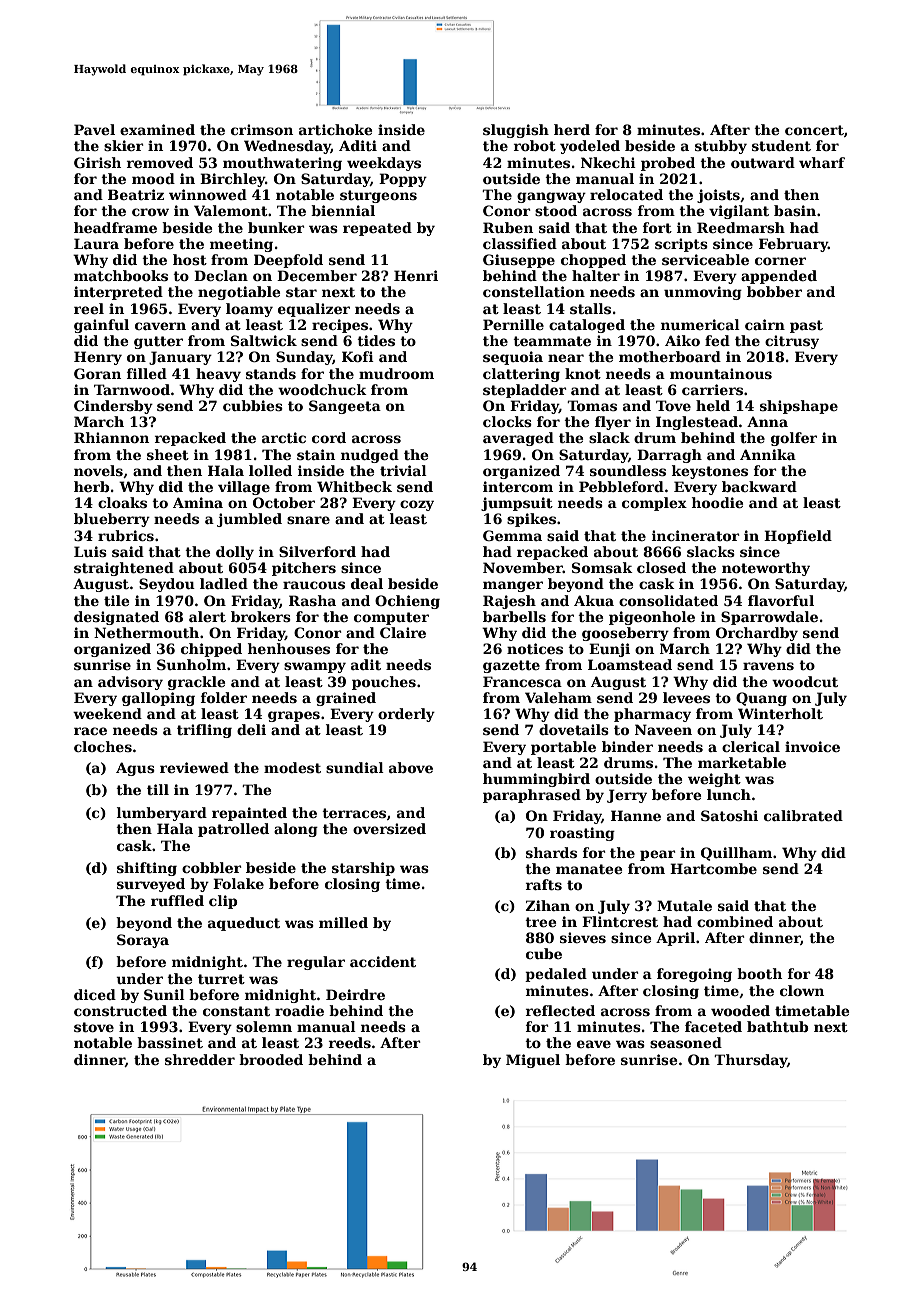 This screenshot has width=924, height=1308. I want to click on Sangeeta, so click(345, 407).
